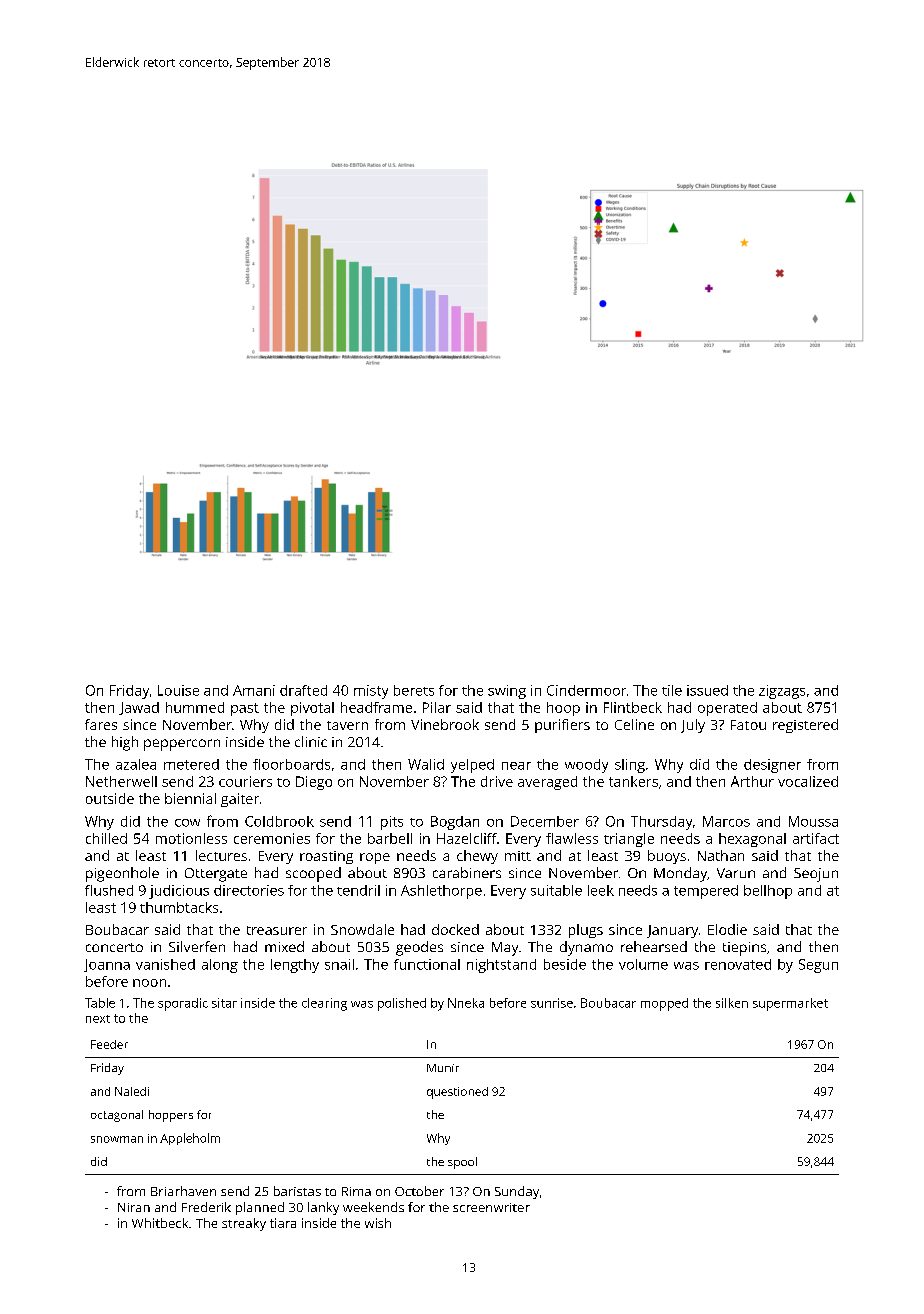 This screenshot has width=924, height=1314. Describe the element at coordinates (629, 840) in the screenshot. I see `triangle` at that location.
